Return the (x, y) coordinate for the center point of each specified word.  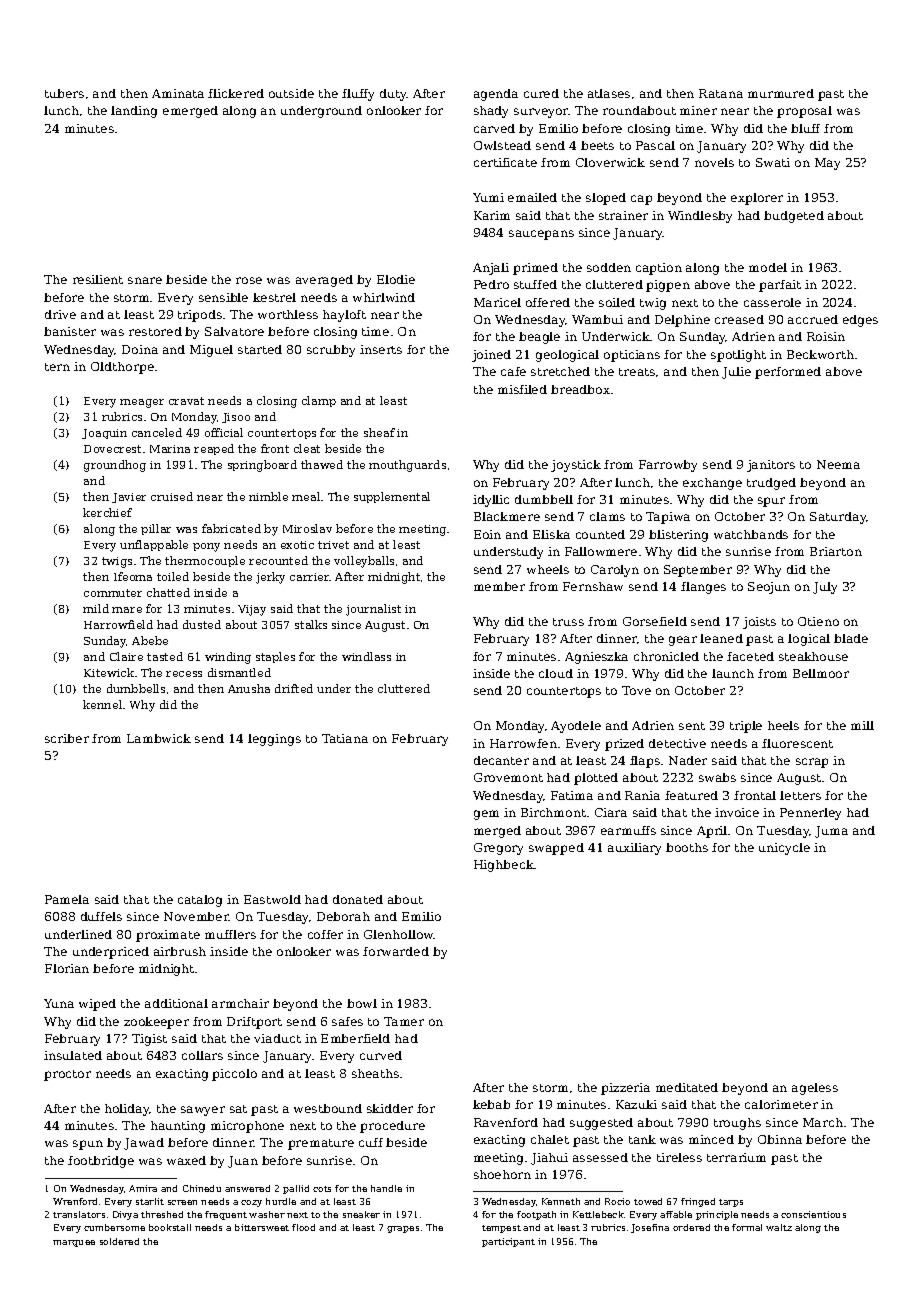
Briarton (836, 551)
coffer (325, 934)
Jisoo (236, 418)
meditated (687, 1087)
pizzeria (625, 1089)
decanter (501, 760)
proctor (67, 1075)
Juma (831, 832)
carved (494, 128)
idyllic (491, 501)
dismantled (239, 672)
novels (714, 162)
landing (134, 112)
